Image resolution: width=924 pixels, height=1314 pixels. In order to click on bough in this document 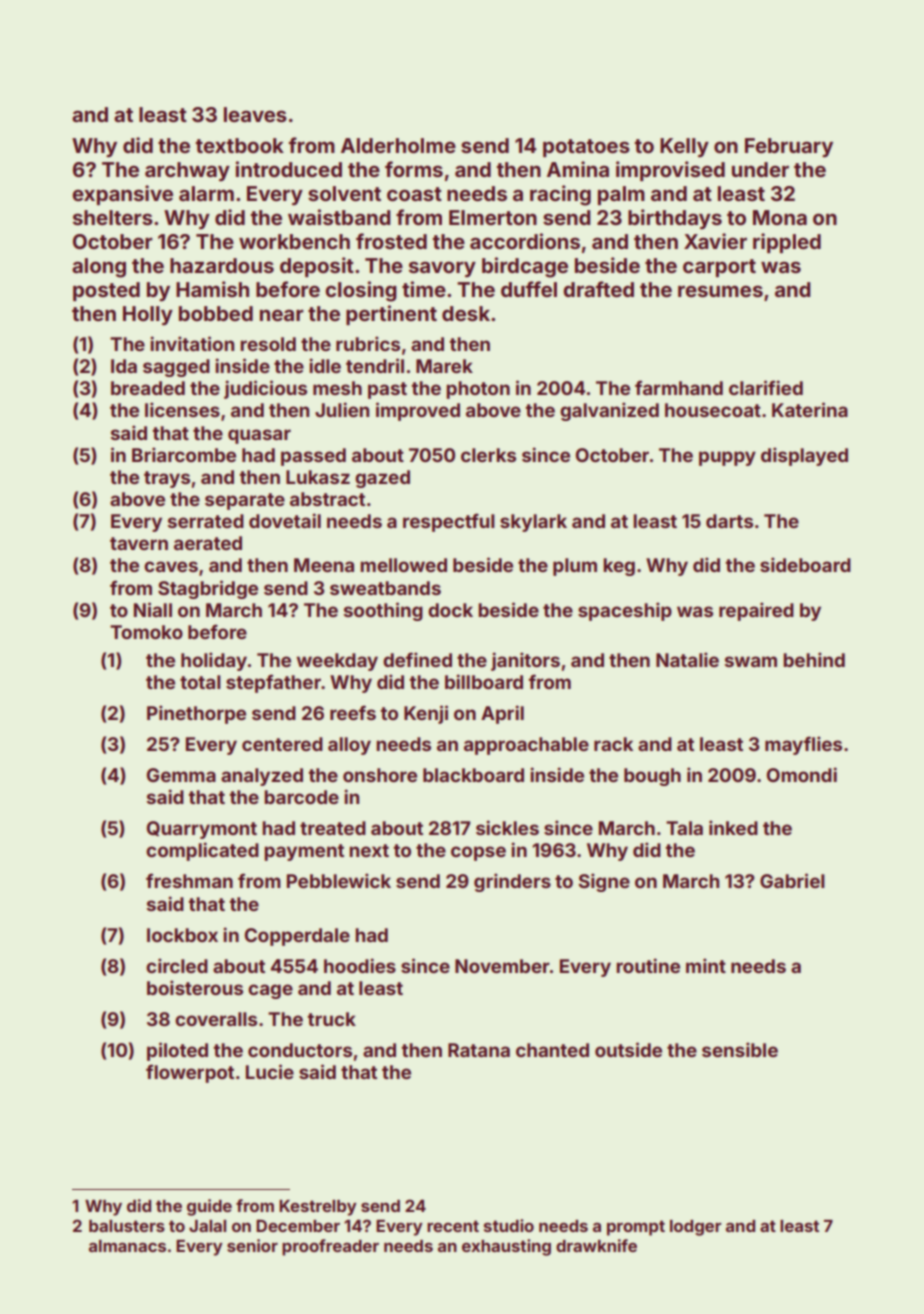, I will do `click(652, 777)`.
